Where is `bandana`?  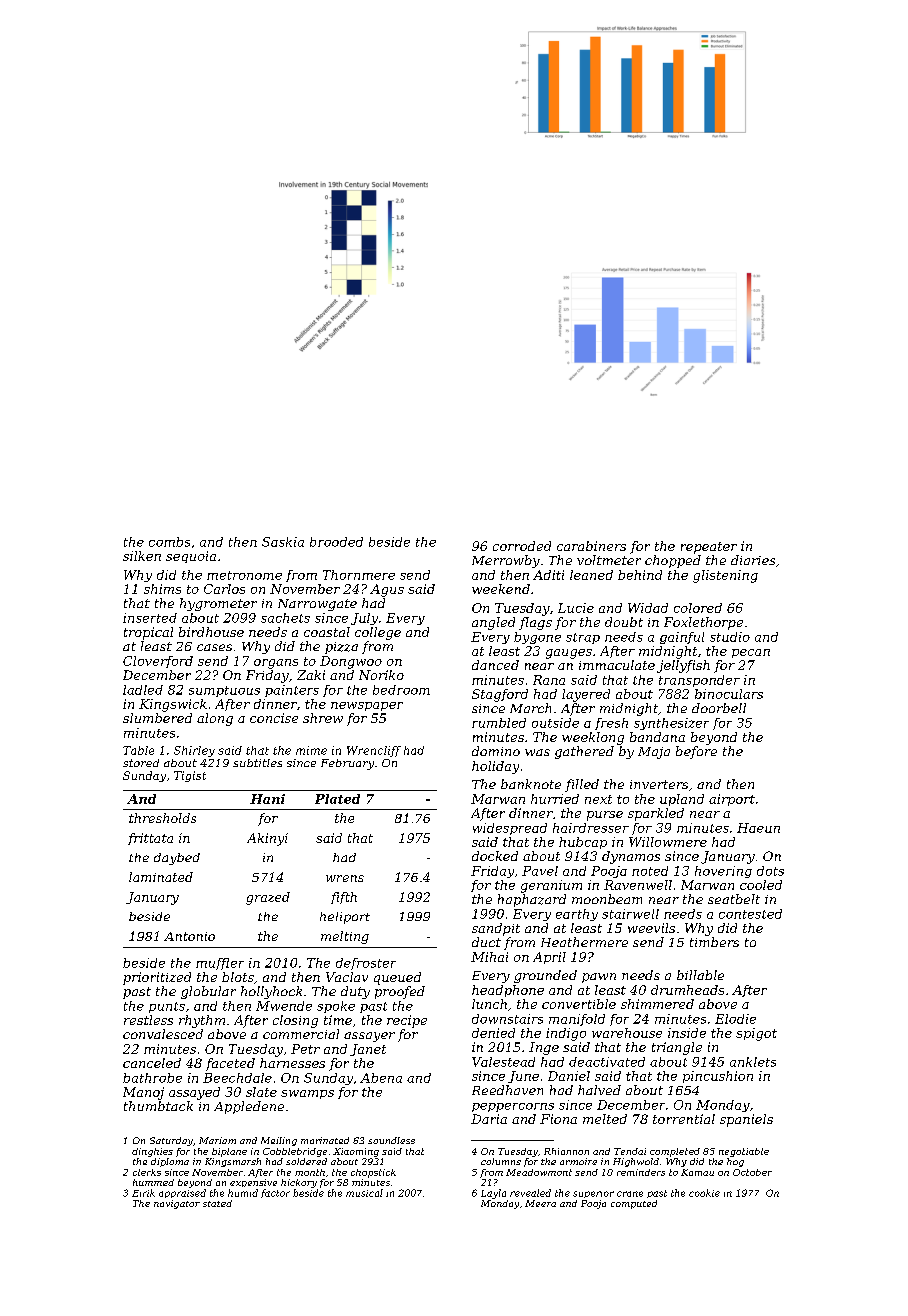 bandana is located at coordinates (657, 737).
